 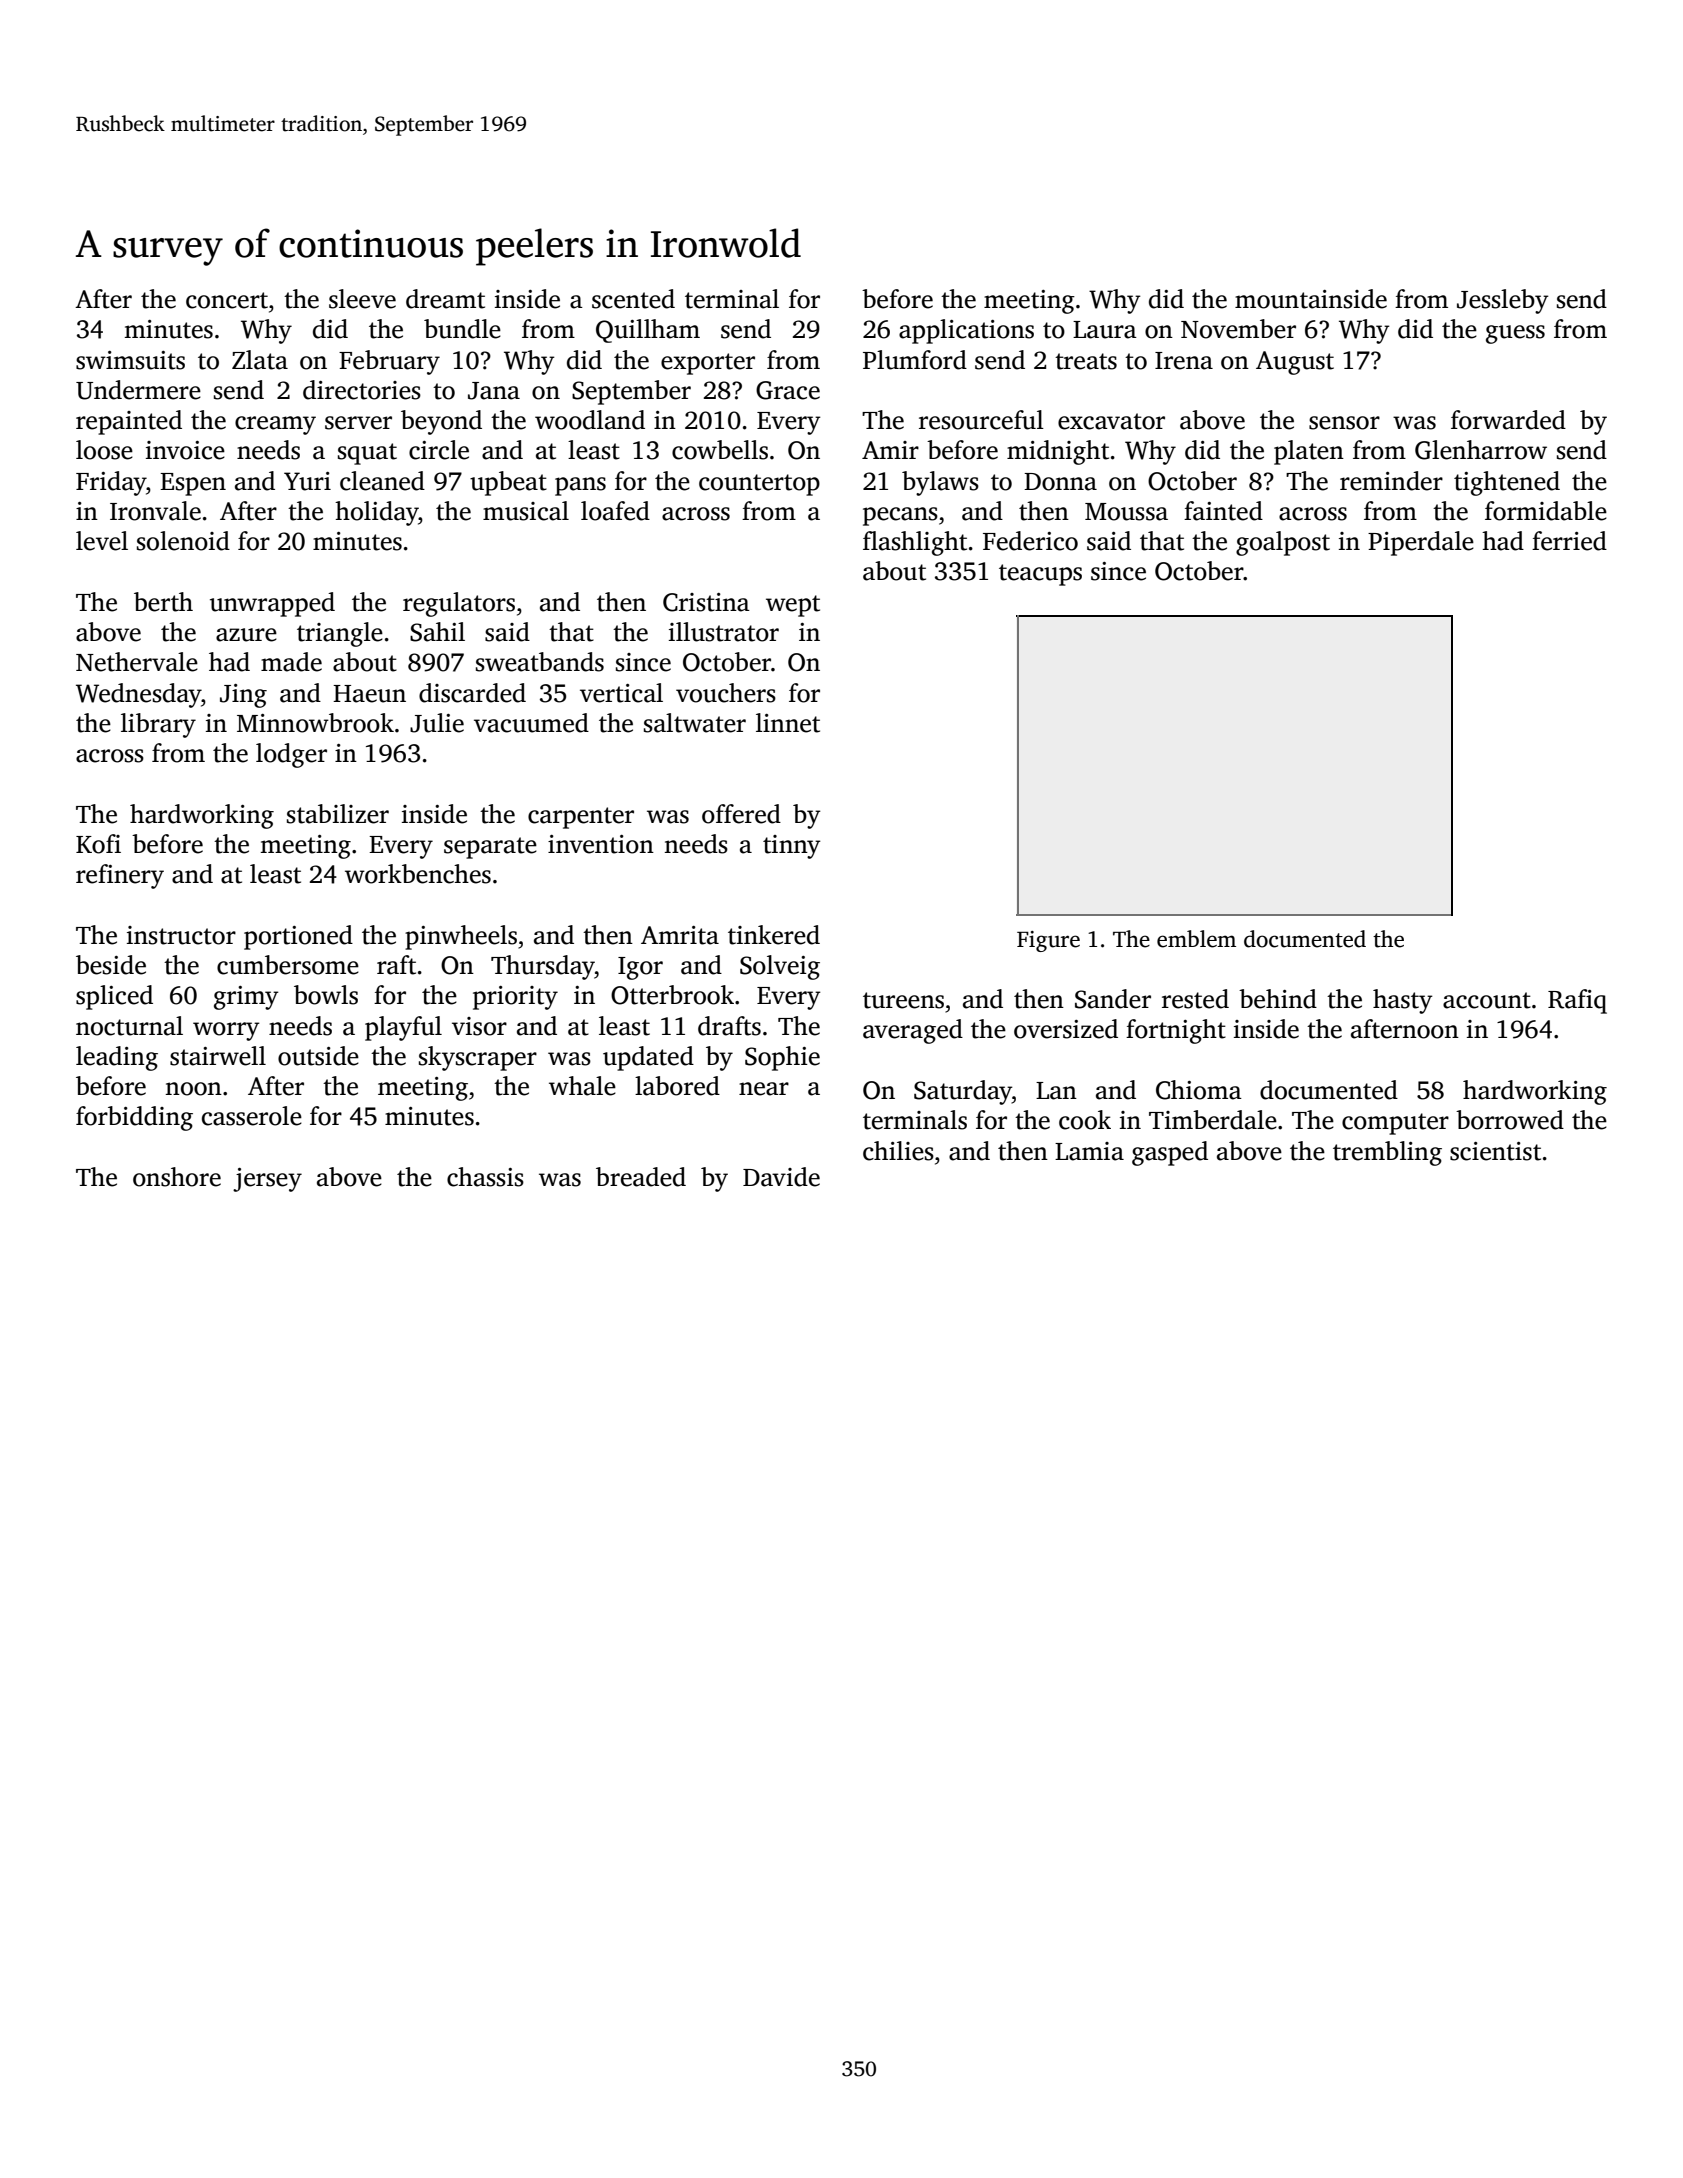 What do you see at coordinates (227, 300) in the document?
I see `concert` at bounding box center [227, 300].
